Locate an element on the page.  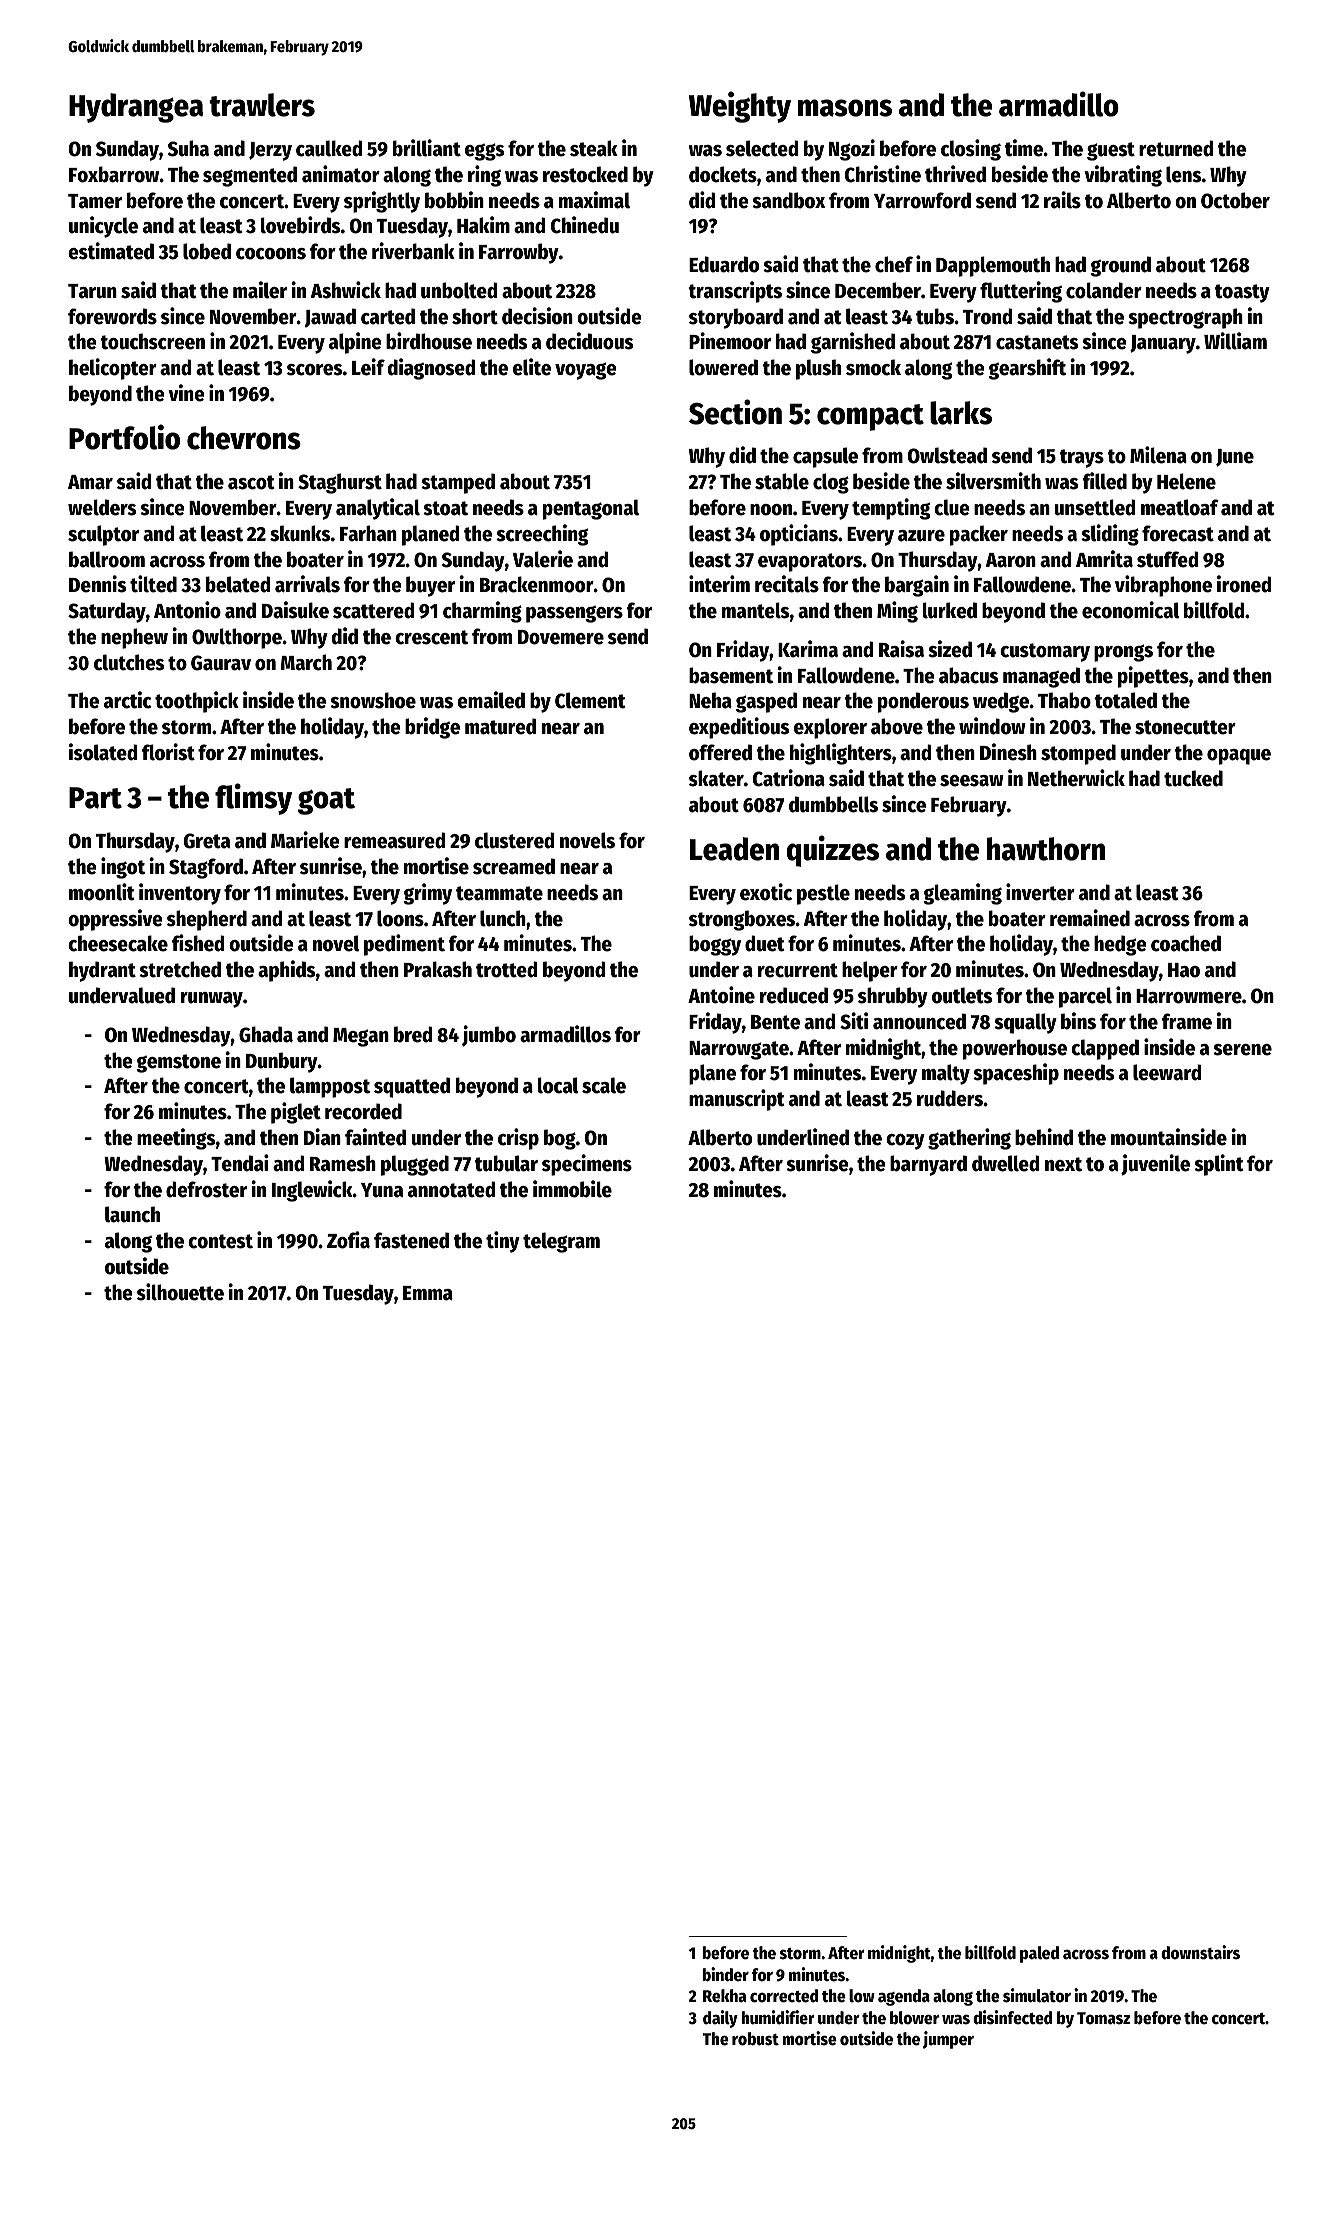
returned is located at coordinates (1176, 148).
